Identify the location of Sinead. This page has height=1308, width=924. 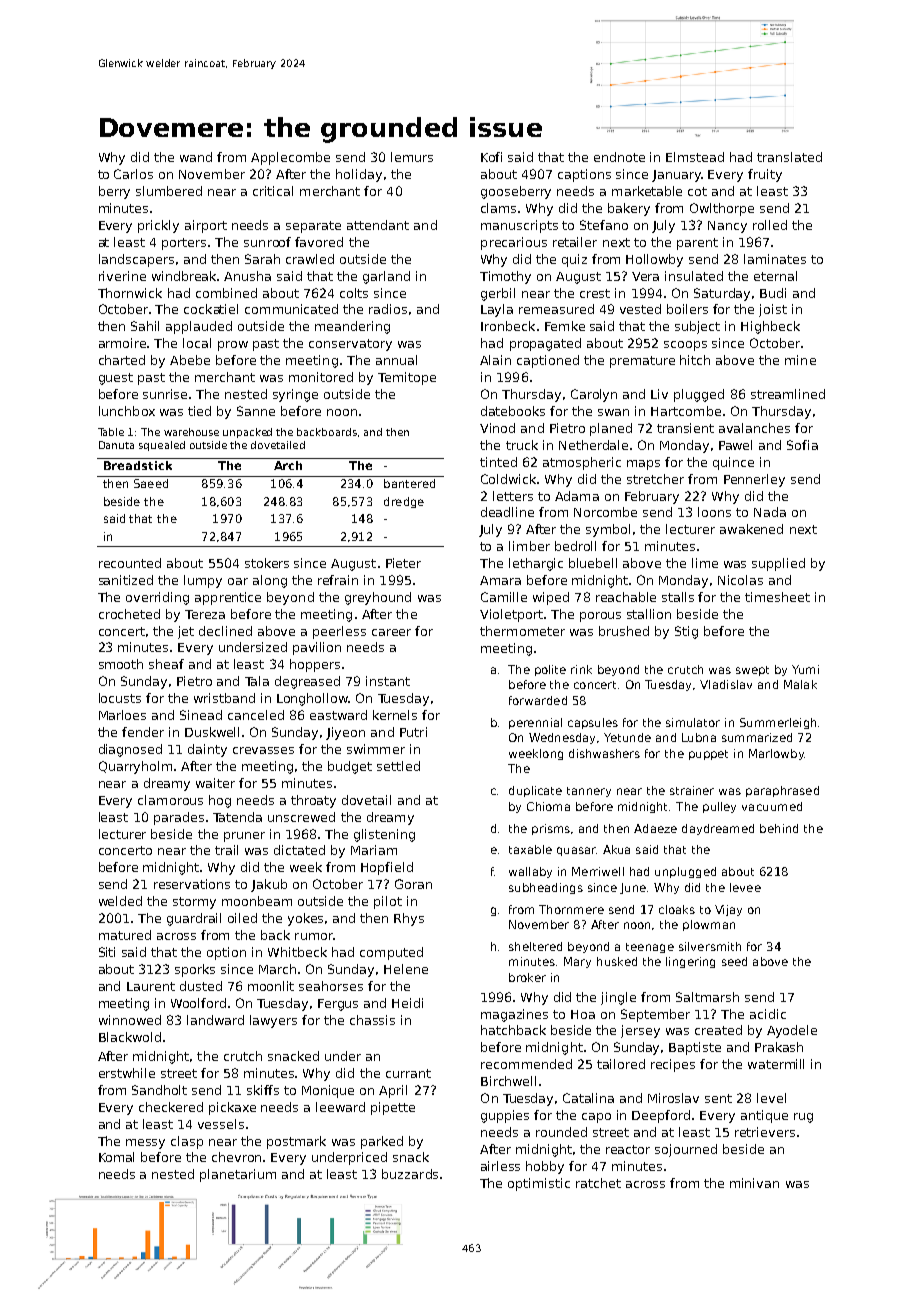
(201, 715).
